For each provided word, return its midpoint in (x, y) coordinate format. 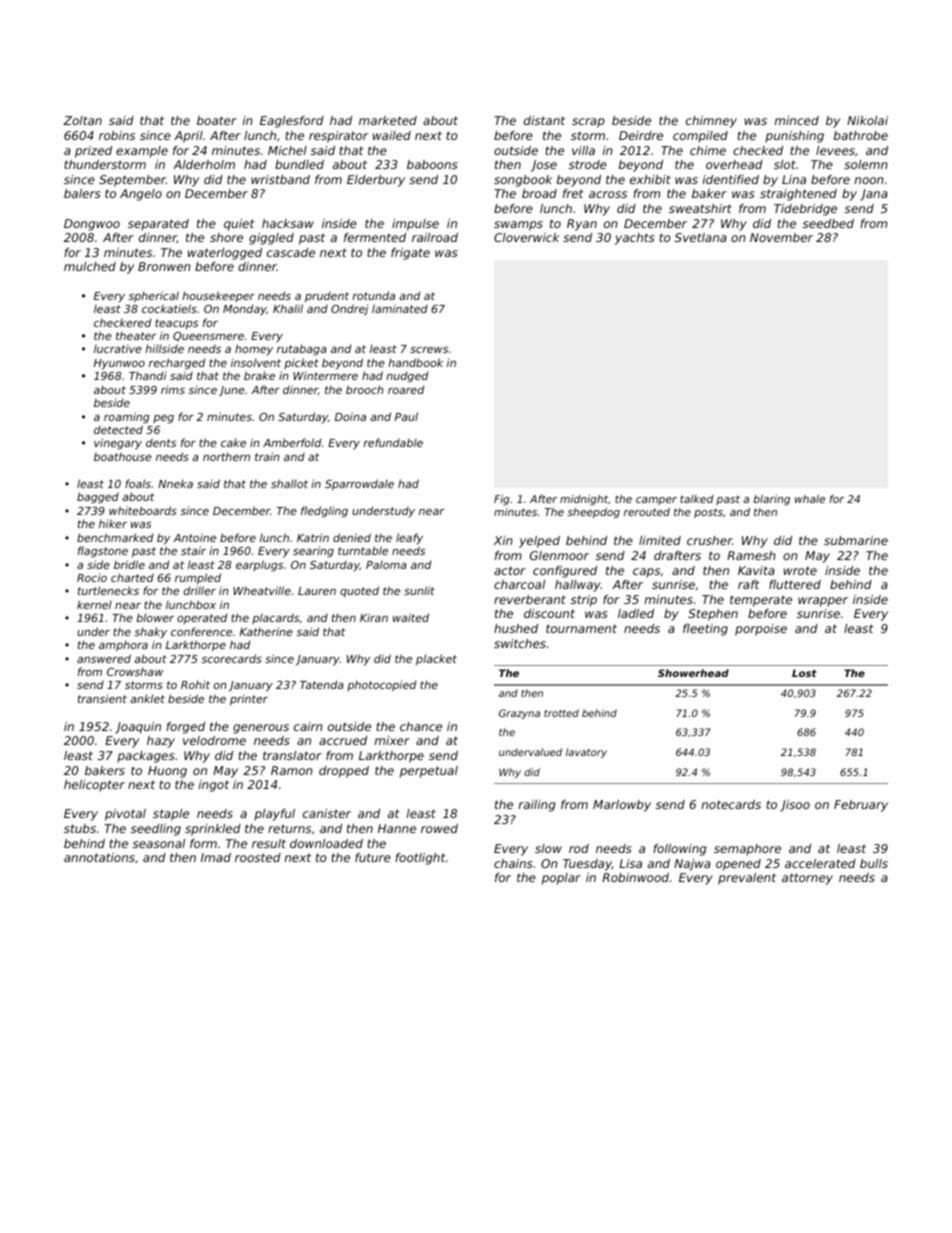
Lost (804, 673)
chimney (711, 122)
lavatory (586, 753)
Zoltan (82, 120)
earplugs (259, 566)
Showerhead (693, 673)
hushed (516, 628)
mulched (90, 266)
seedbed (828, 223)
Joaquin (138, 728)
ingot (214, 786)
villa (583, 150)
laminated (400, 308)
